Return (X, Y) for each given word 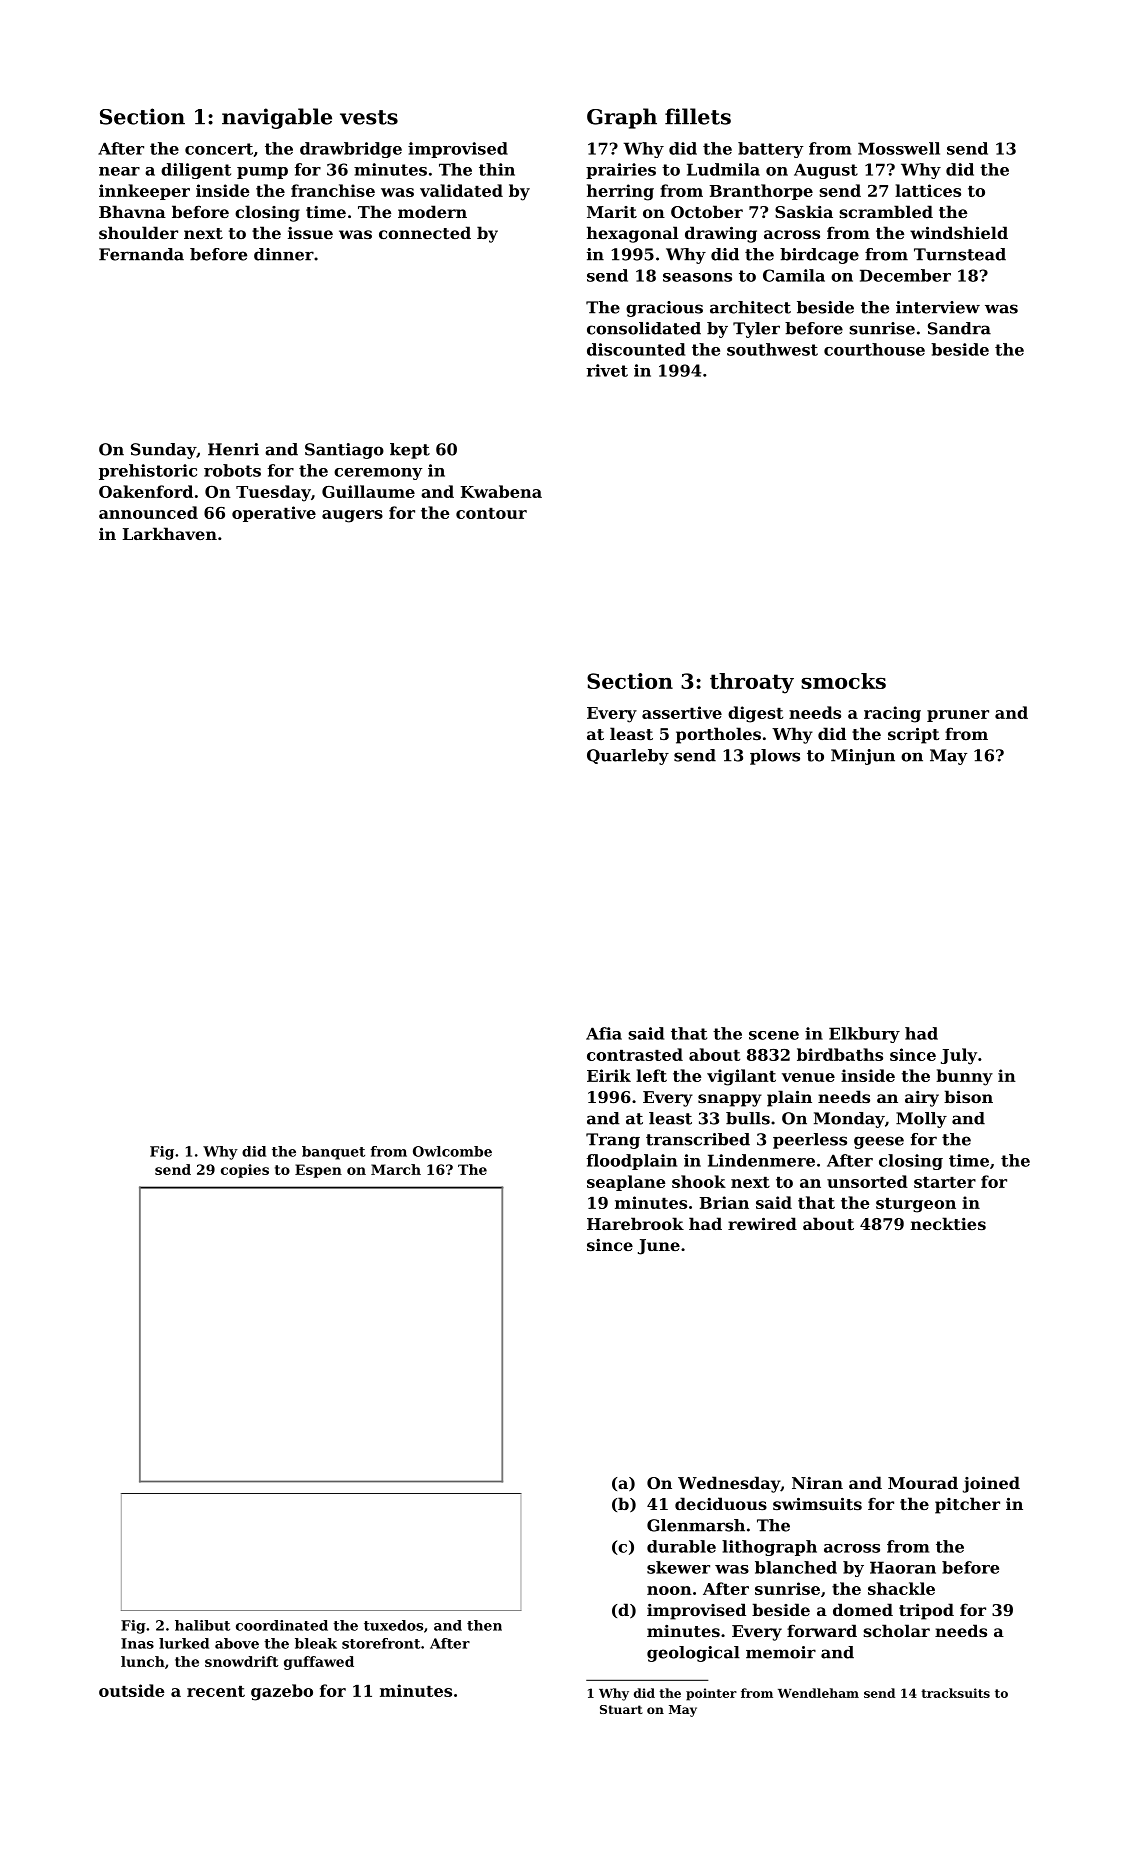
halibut (202, 1625)
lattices (928, 190)
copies (245, 1171)
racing (892, 714)
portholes (718, 735)
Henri (233, 449)
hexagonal (632, 234)
